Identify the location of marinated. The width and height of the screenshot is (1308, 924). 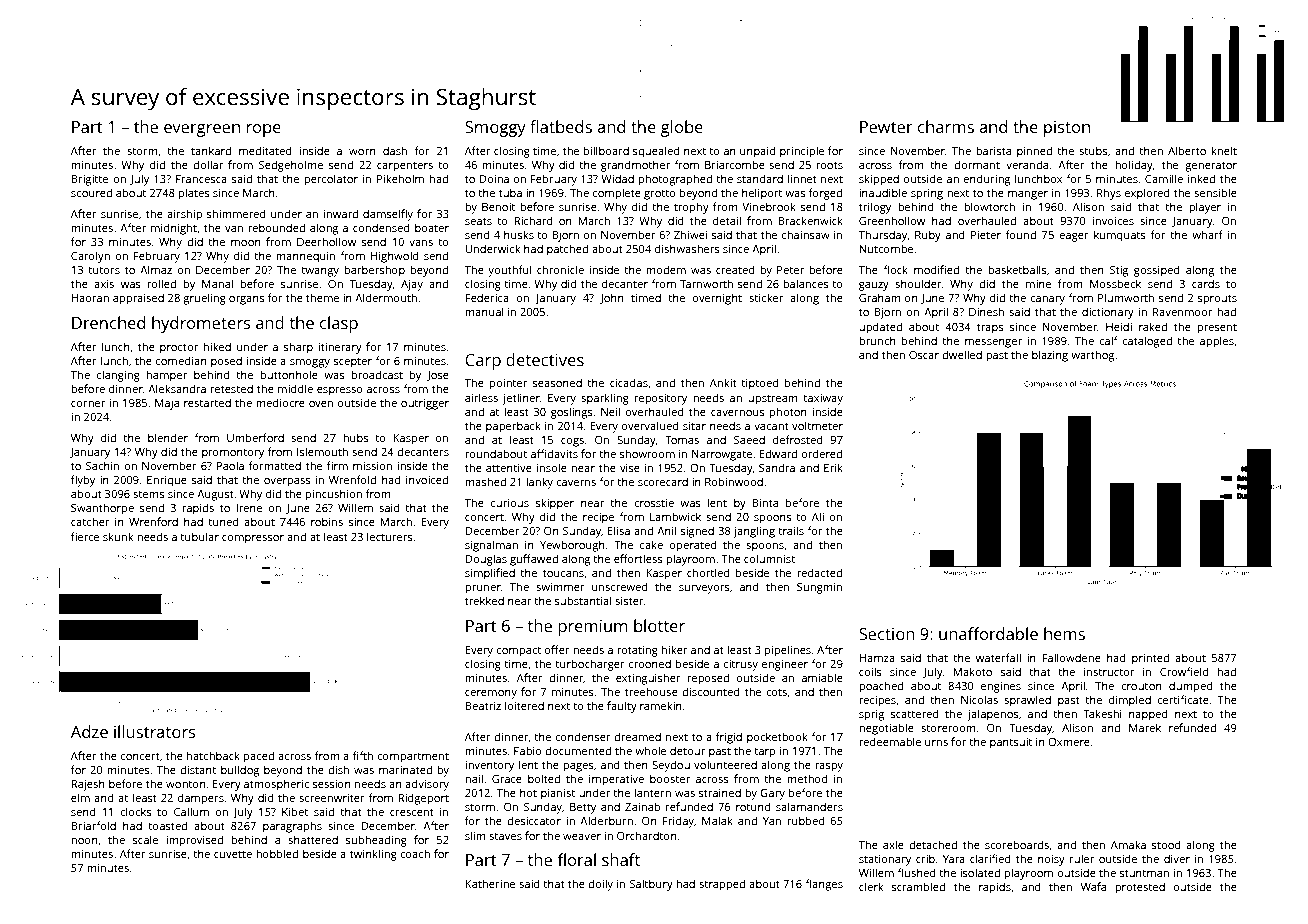
(405, 769).
